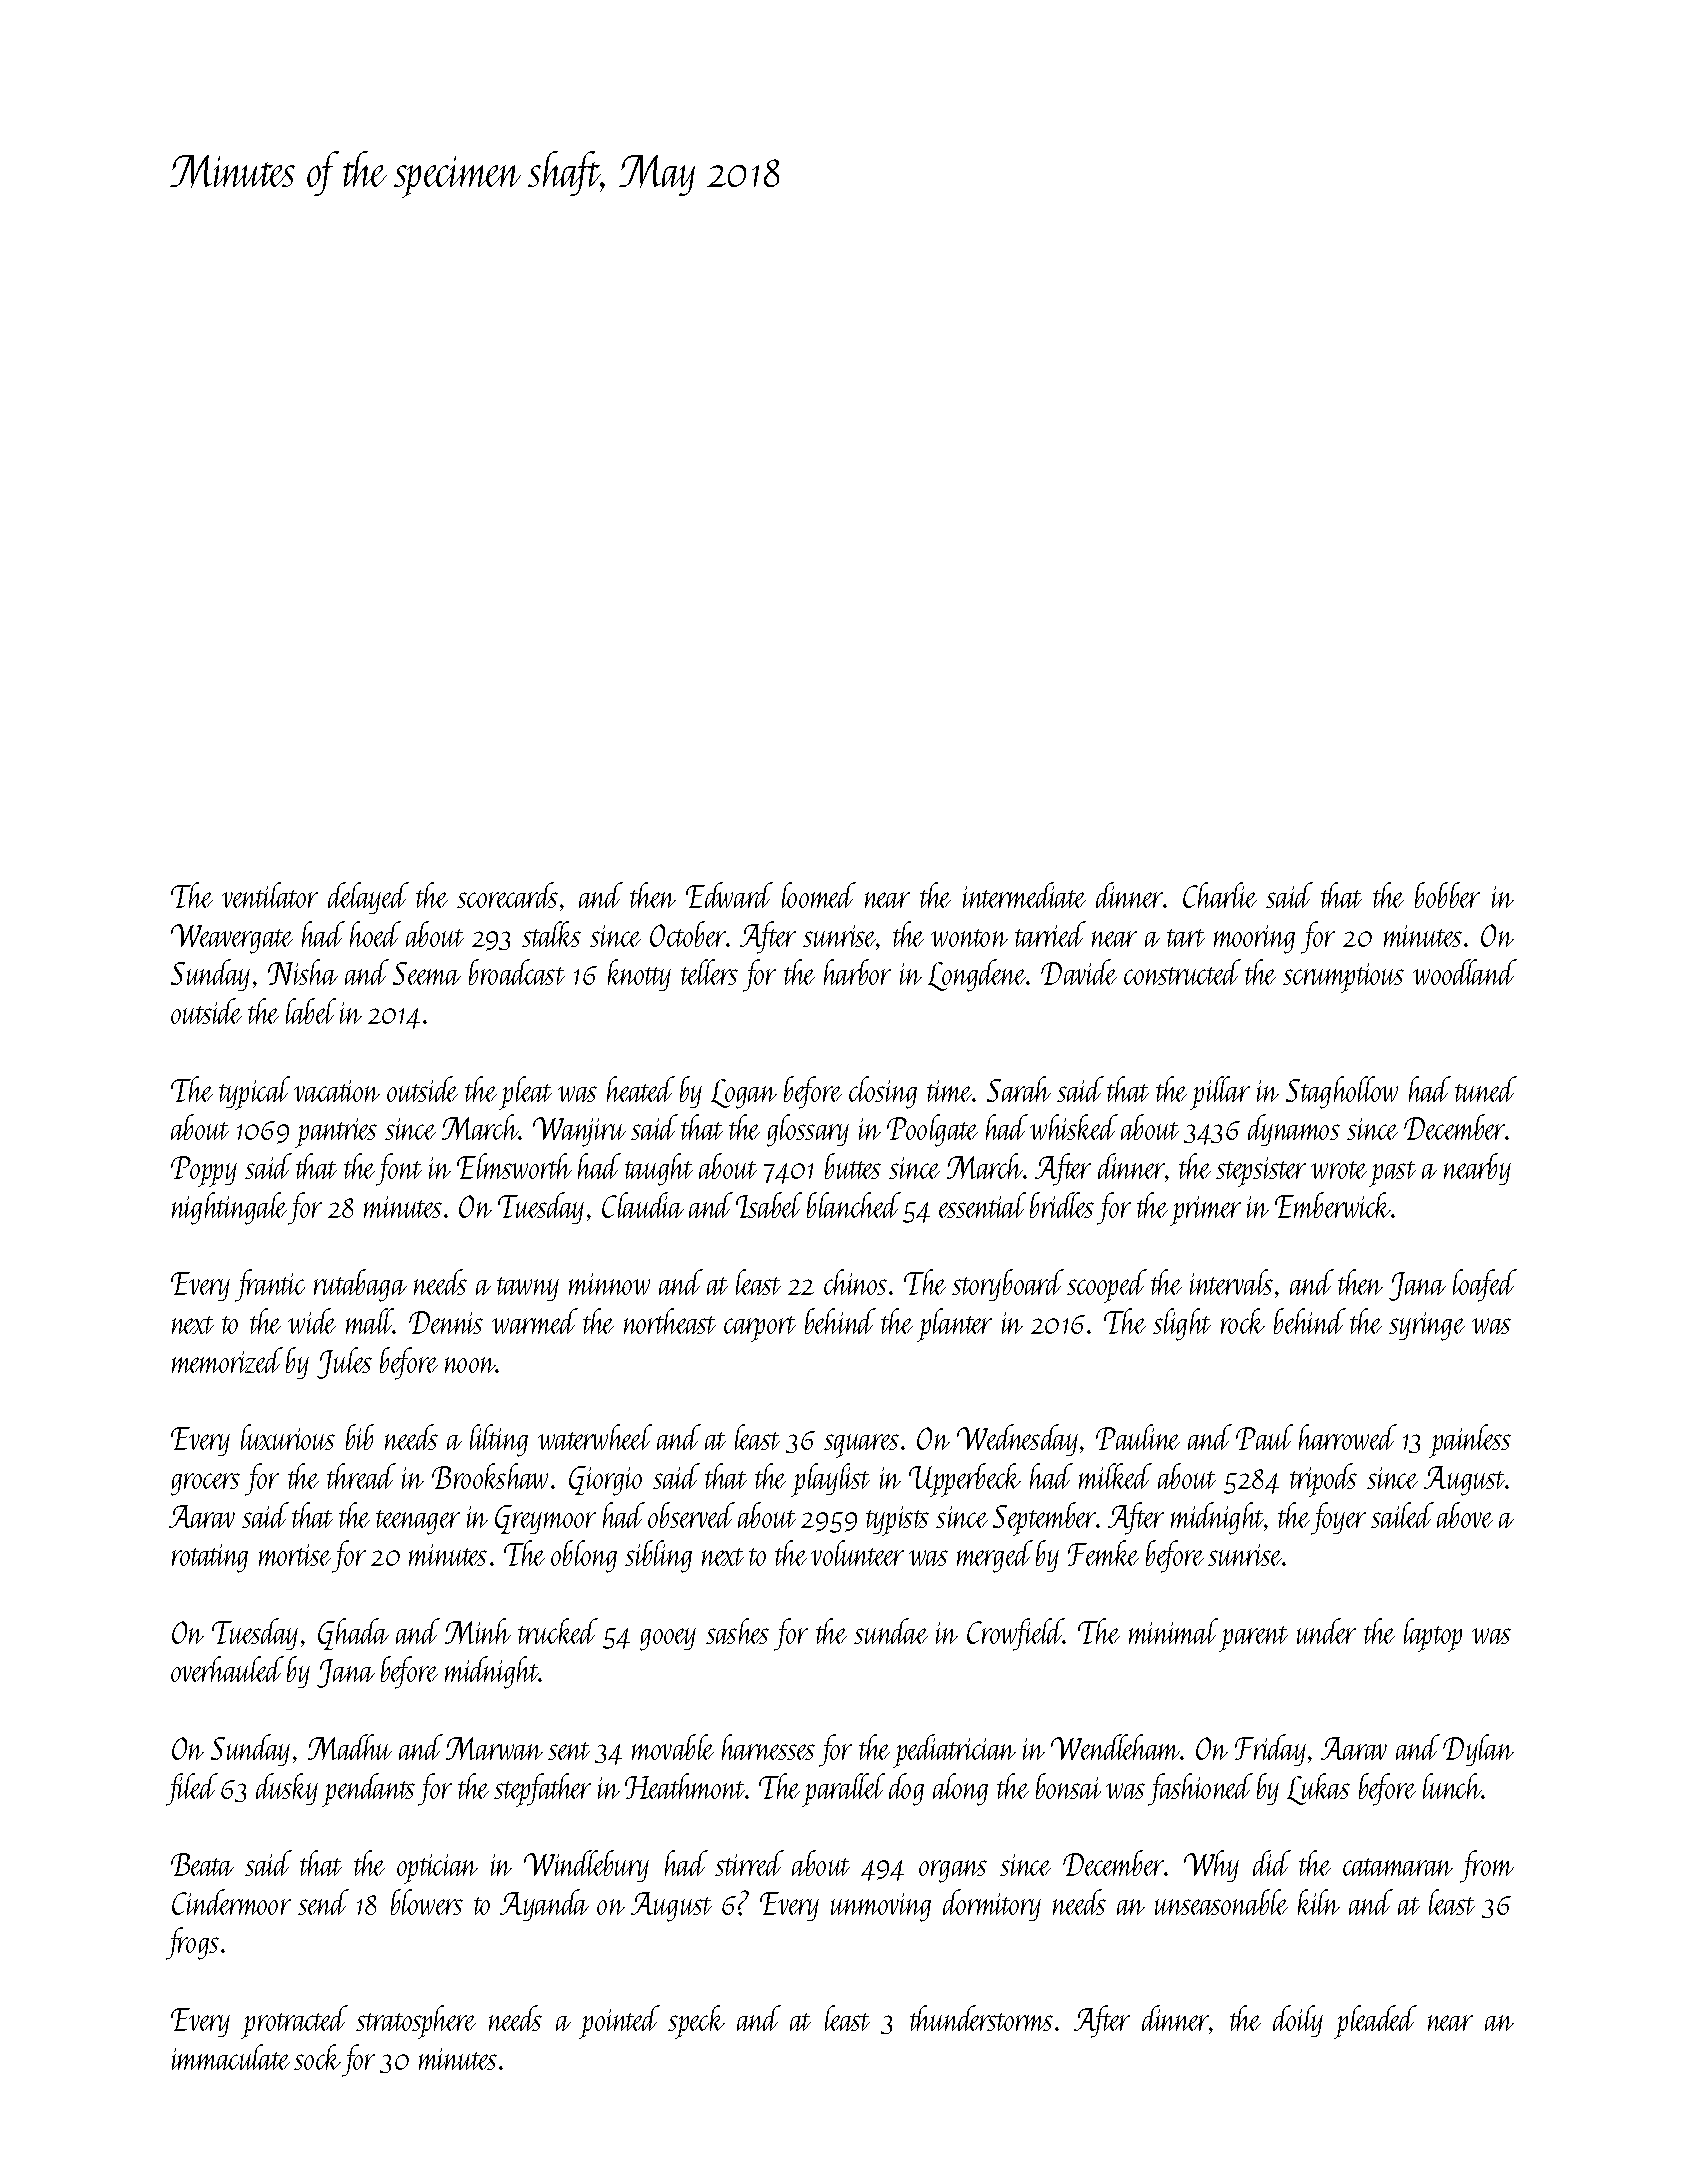 The height and width of the screenshot is (2178, 1683). I want to click on memorized, so click(227, 1360).
